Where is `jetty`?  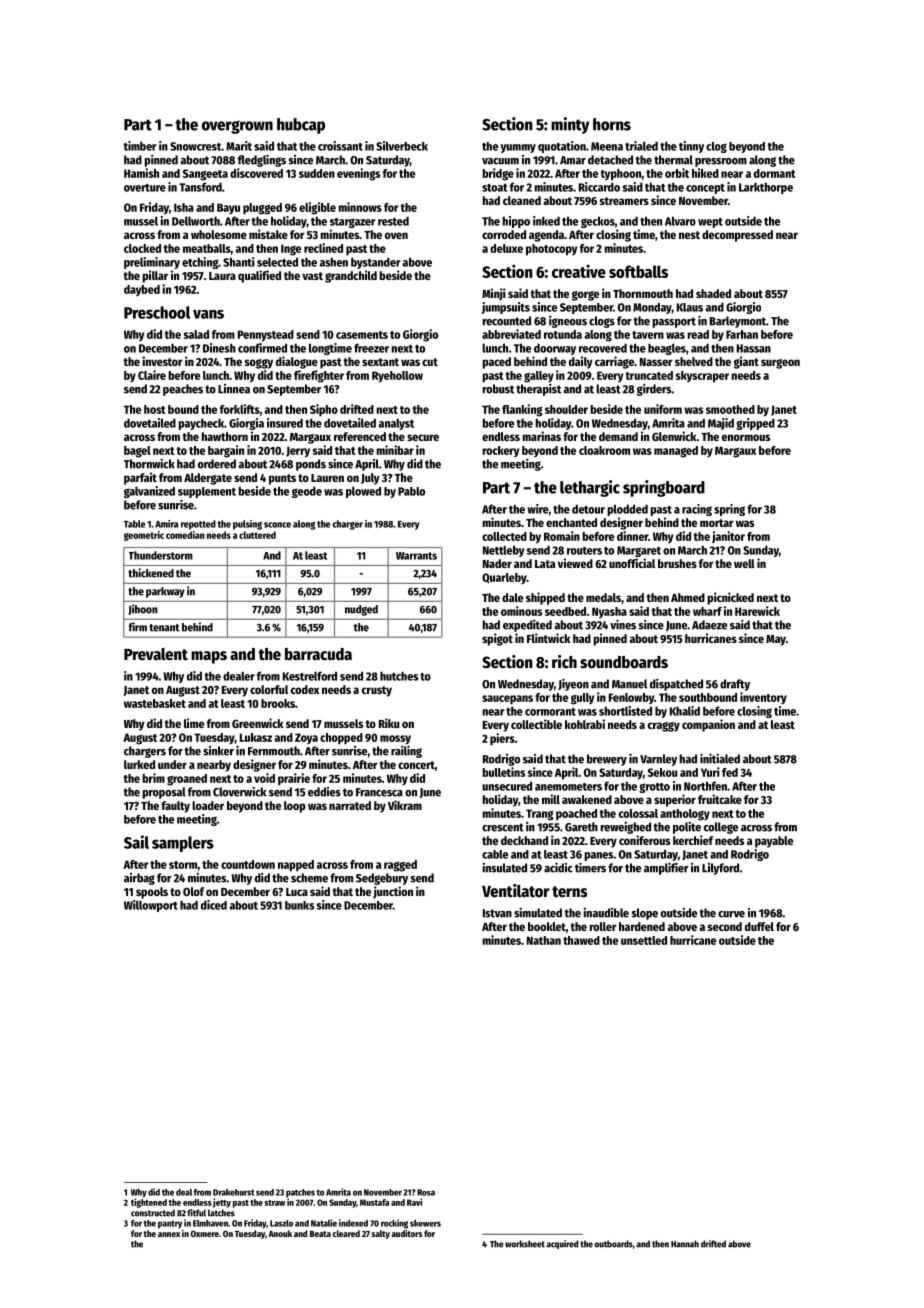
jetty is located at coordinates (222, 1203).
